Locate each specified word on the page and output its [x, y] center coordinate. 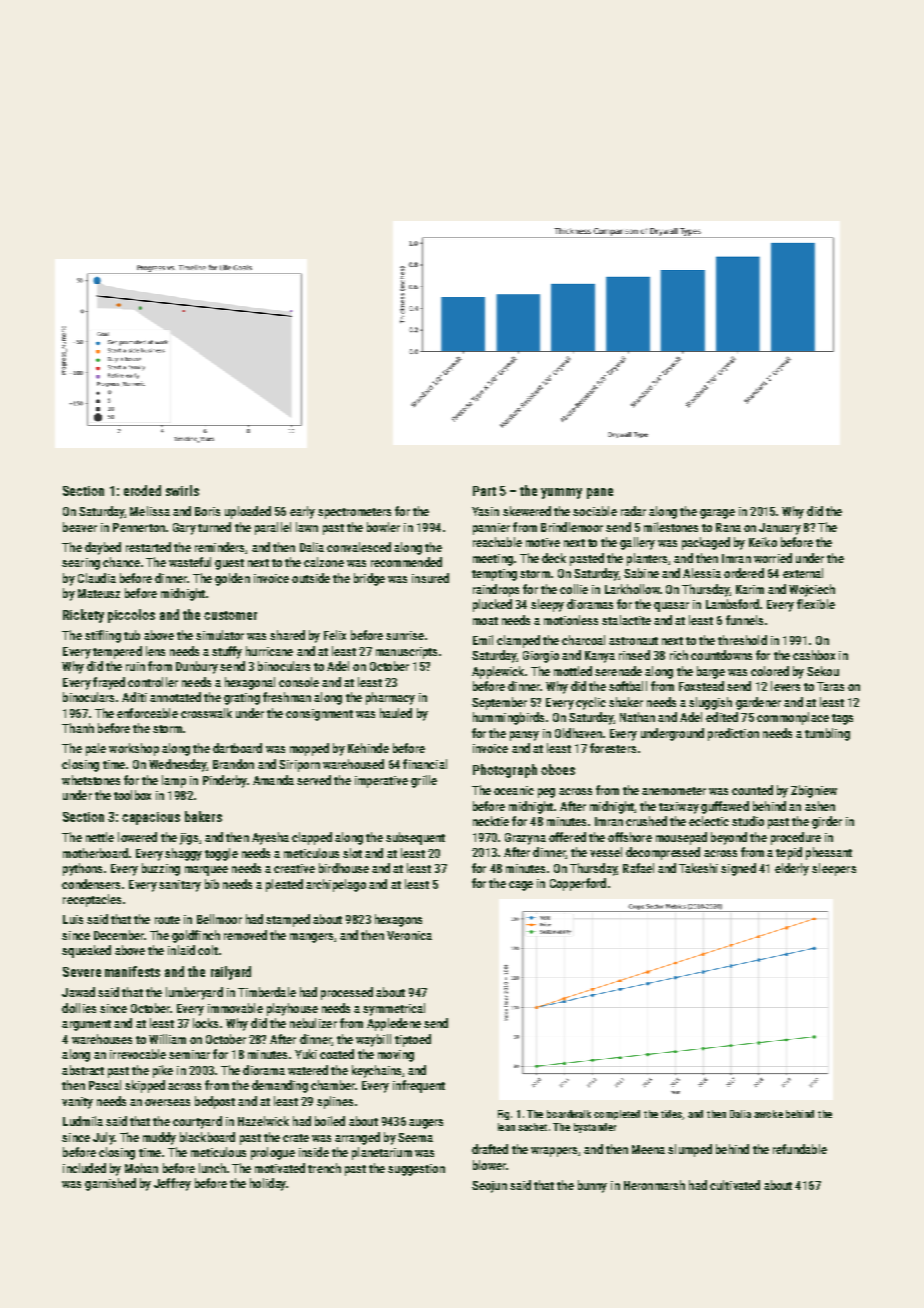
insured [430, 578]
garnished [110, 1184]
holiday [268, 1184]
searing [81, 564]
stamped [288, 920]
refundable [800, 1149]
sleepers [834, 869]
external [803, 573]
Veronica [409, 935]
